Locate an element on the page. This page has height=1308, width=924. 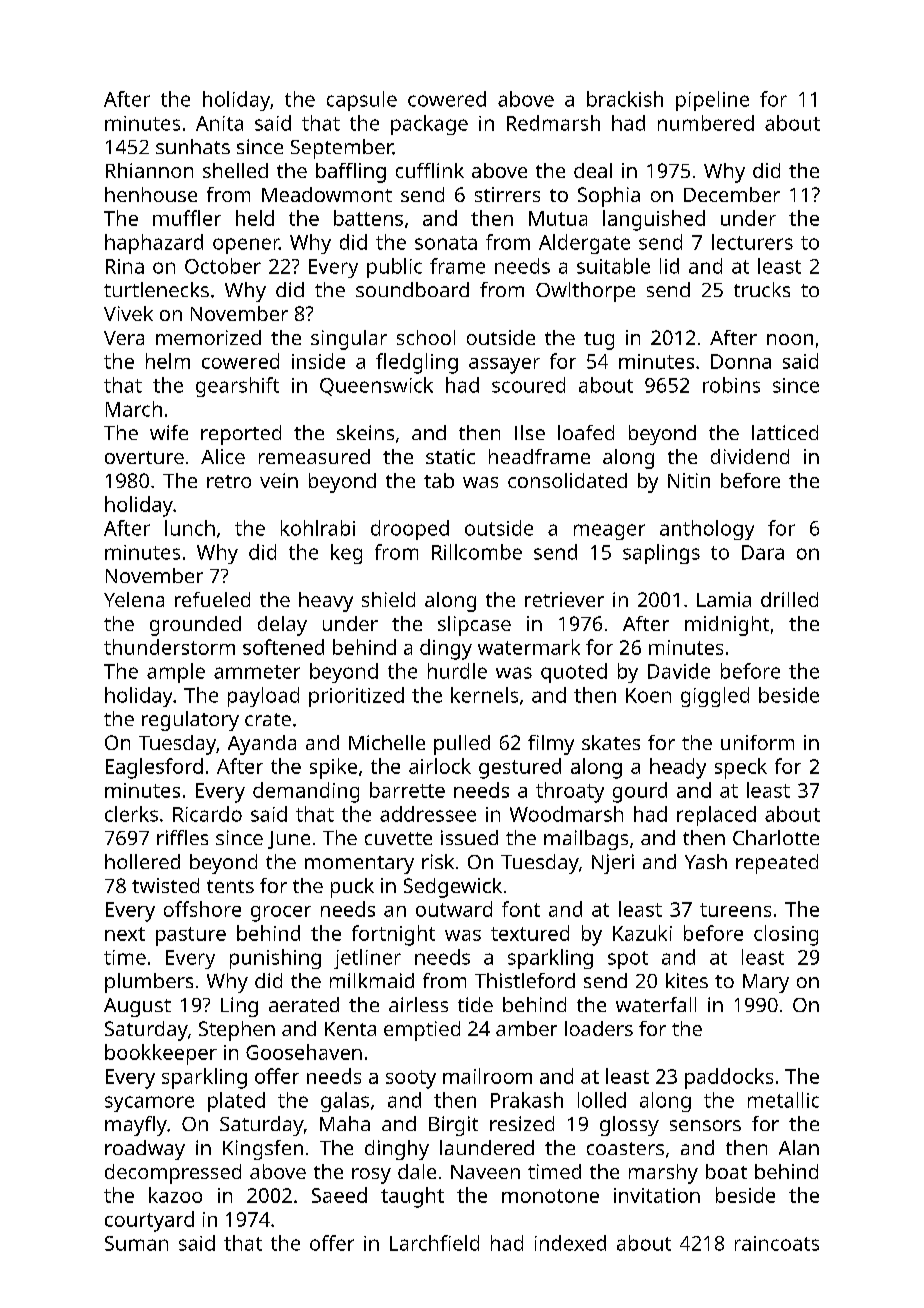
August is located at coordinates (137, 1007).
